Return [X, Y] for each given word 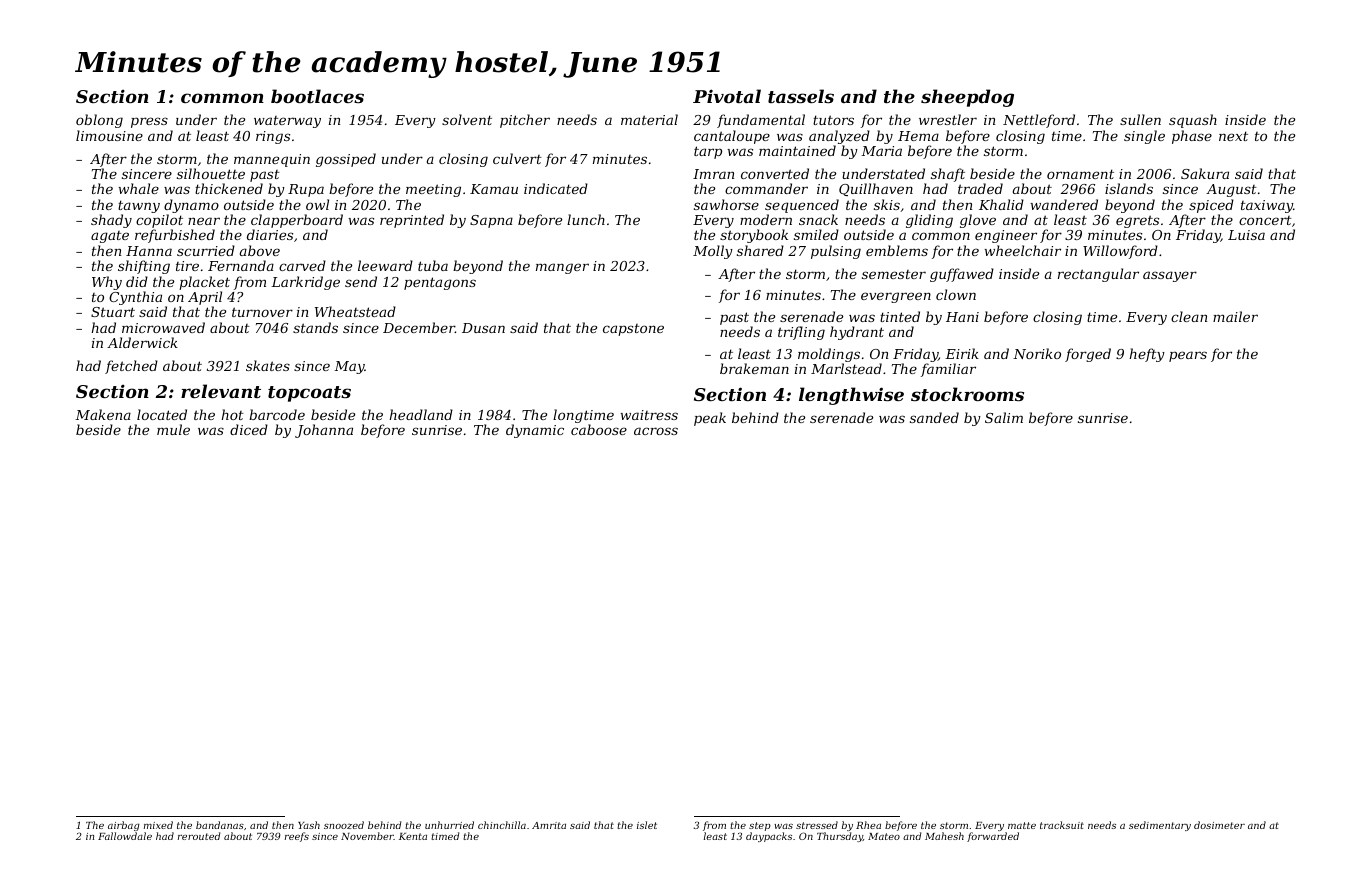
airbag [124, 827]
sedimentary [1160, 826]
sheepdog [967, 98]
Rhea [868, 825]
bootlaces [317, 96]
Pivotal [727, 96]
